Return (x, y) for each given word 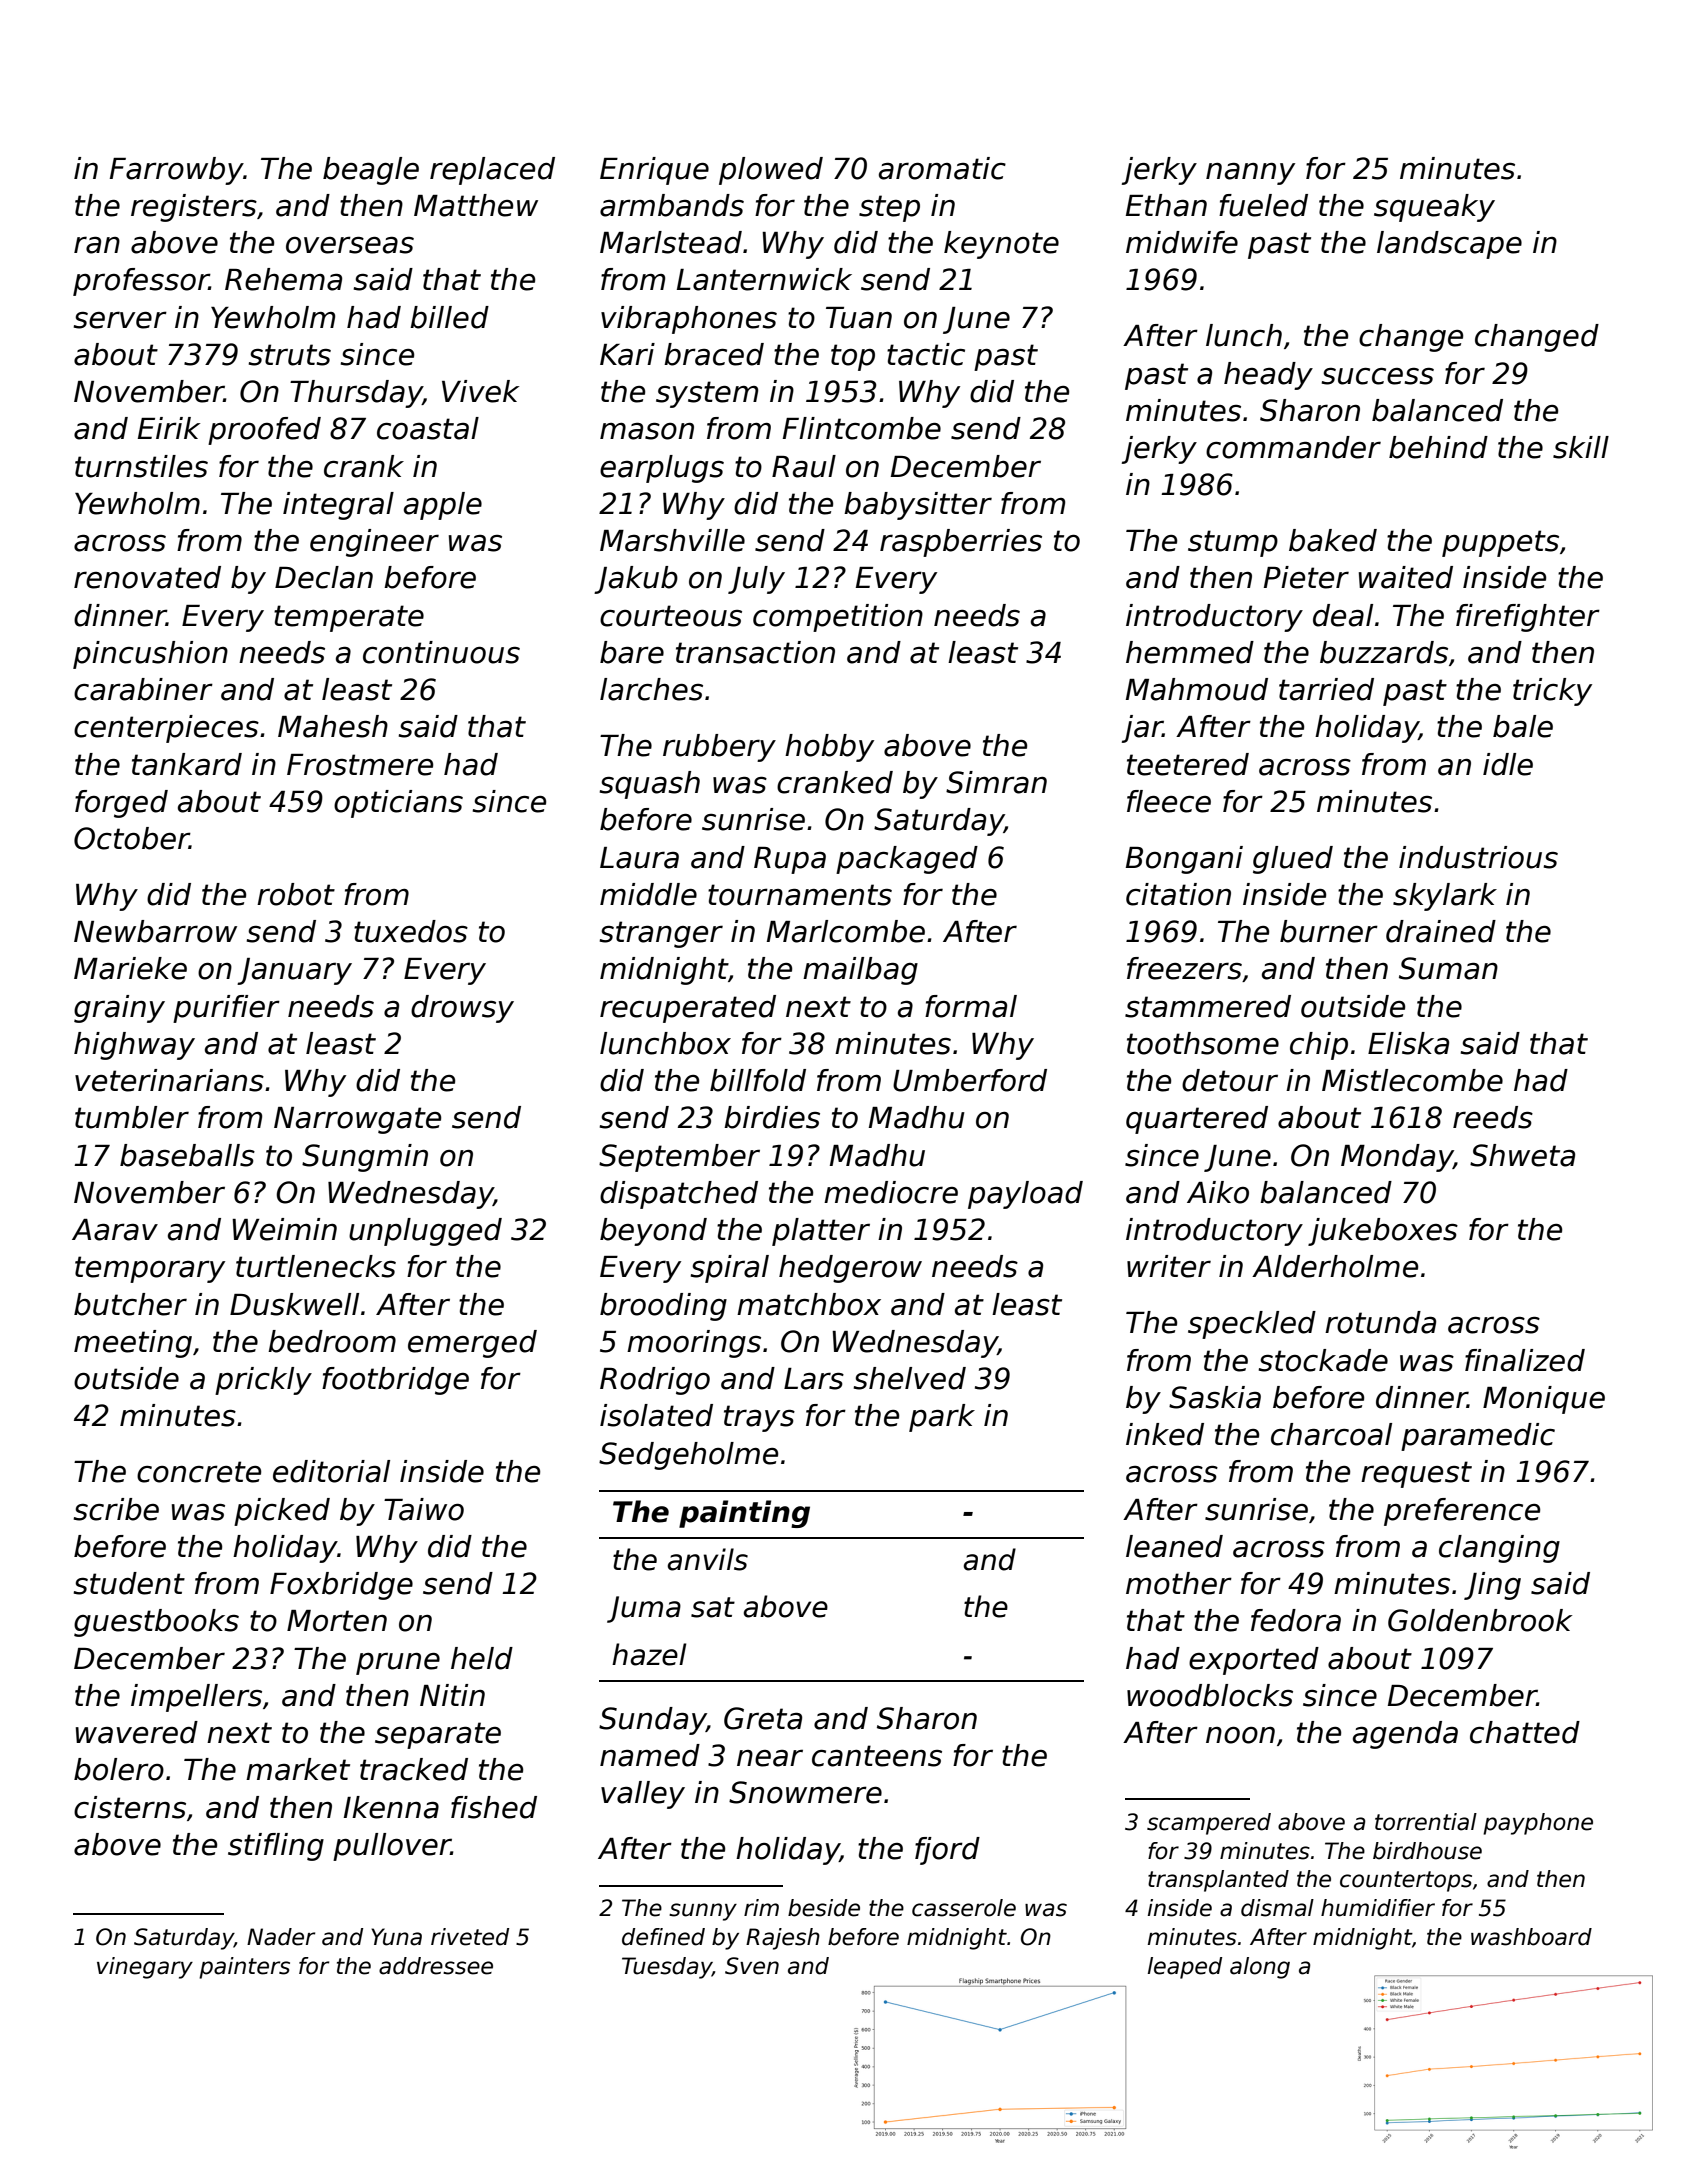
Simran (996, 782)
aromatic (942, 168)
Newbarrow (155, 931)
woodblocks (1210, 1695)
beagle (371, 171)
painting (744, 1514)
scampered (1209, 1824)
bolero (119, 1769)
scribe (116, 1509)
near (770, 1758)
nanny (1250, 173)
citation (1178, 894)
